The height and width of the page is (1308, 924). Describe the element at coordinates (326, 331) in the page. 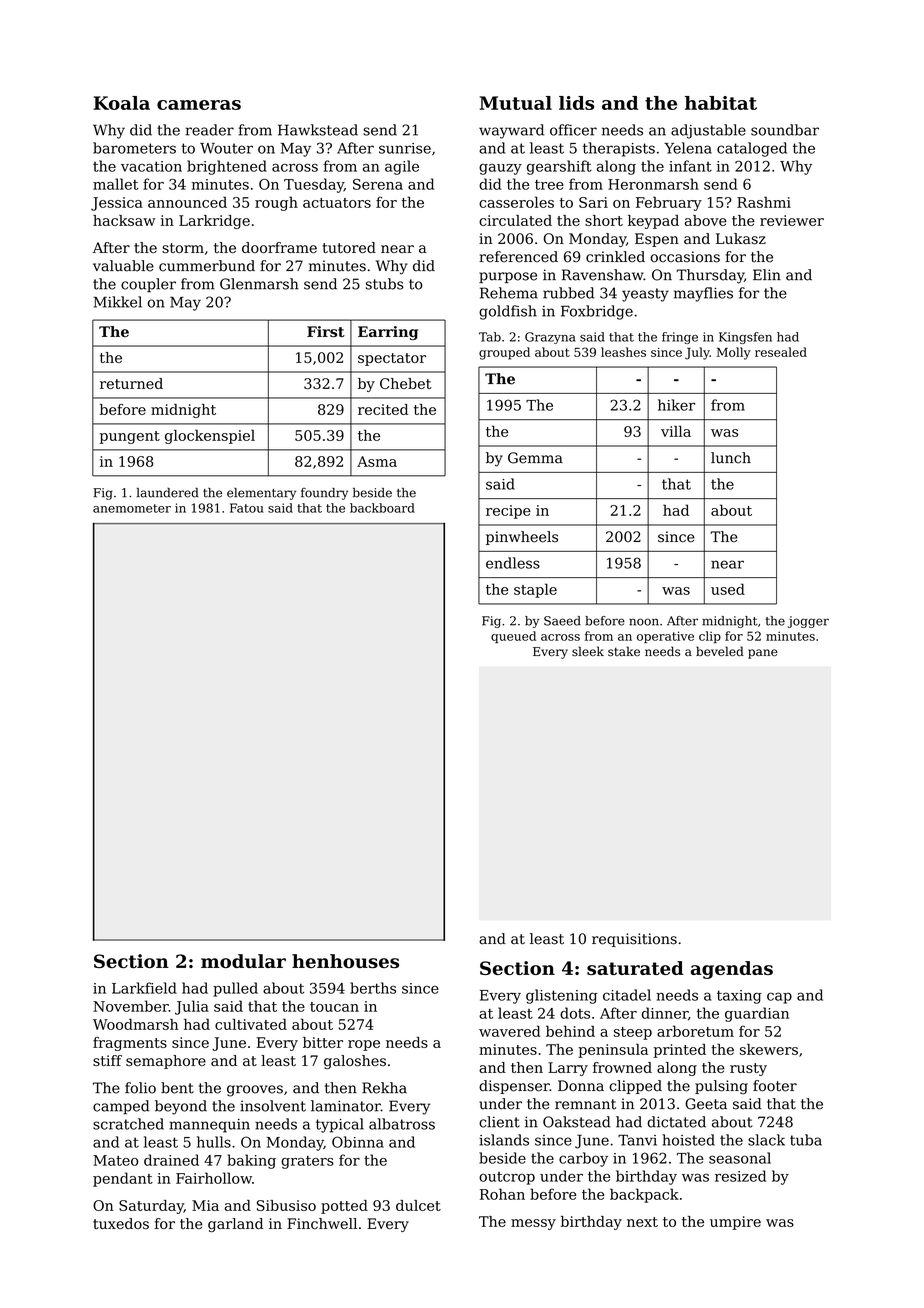

I see `First` at that location.
